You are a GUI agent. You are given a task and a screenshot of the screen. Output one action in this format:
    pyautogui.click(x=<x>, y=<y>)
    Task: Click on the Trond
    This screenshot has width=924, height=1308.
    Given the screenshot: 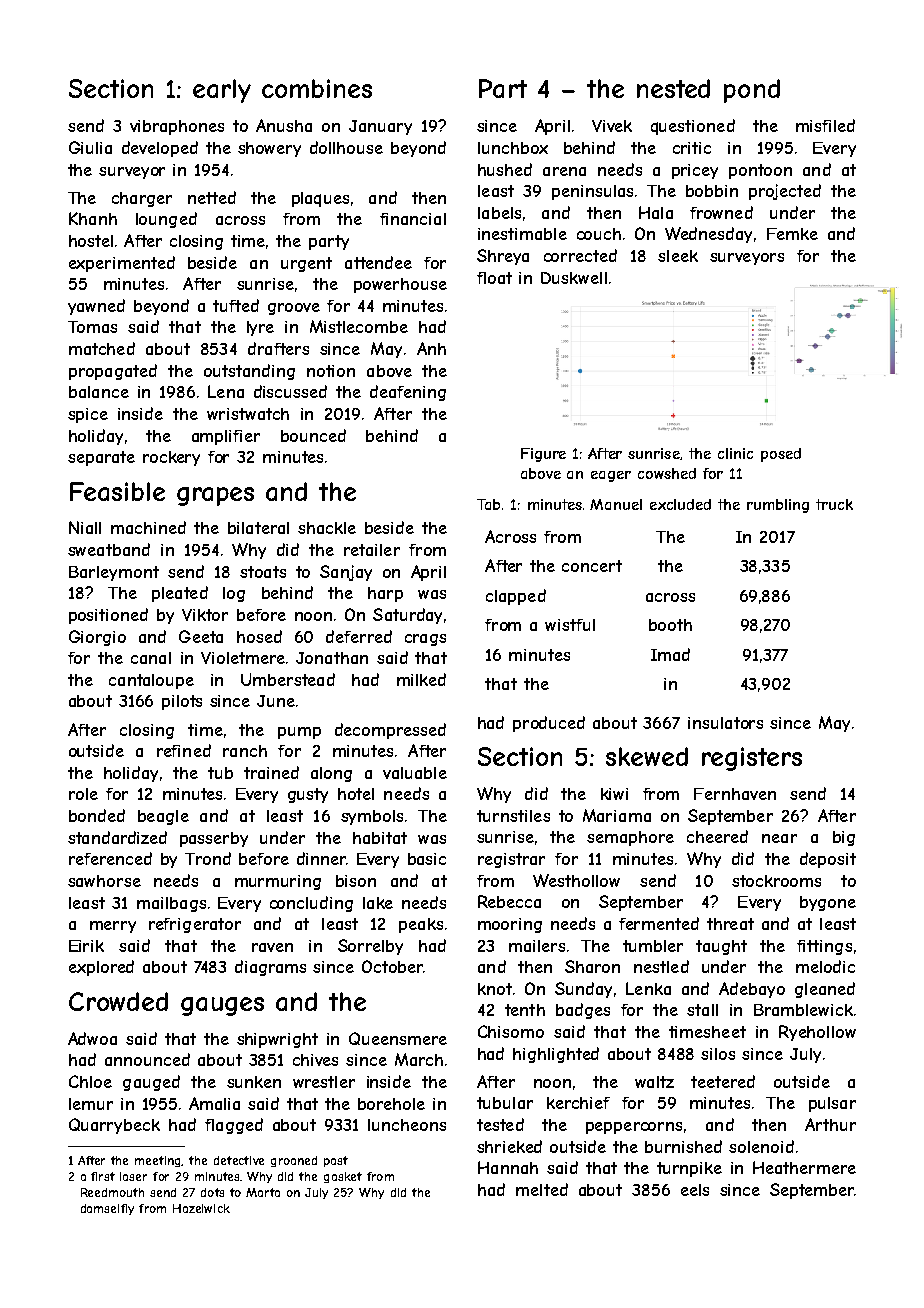 What is the action you would take?
    pyautogui.click(x=208, y=858)
